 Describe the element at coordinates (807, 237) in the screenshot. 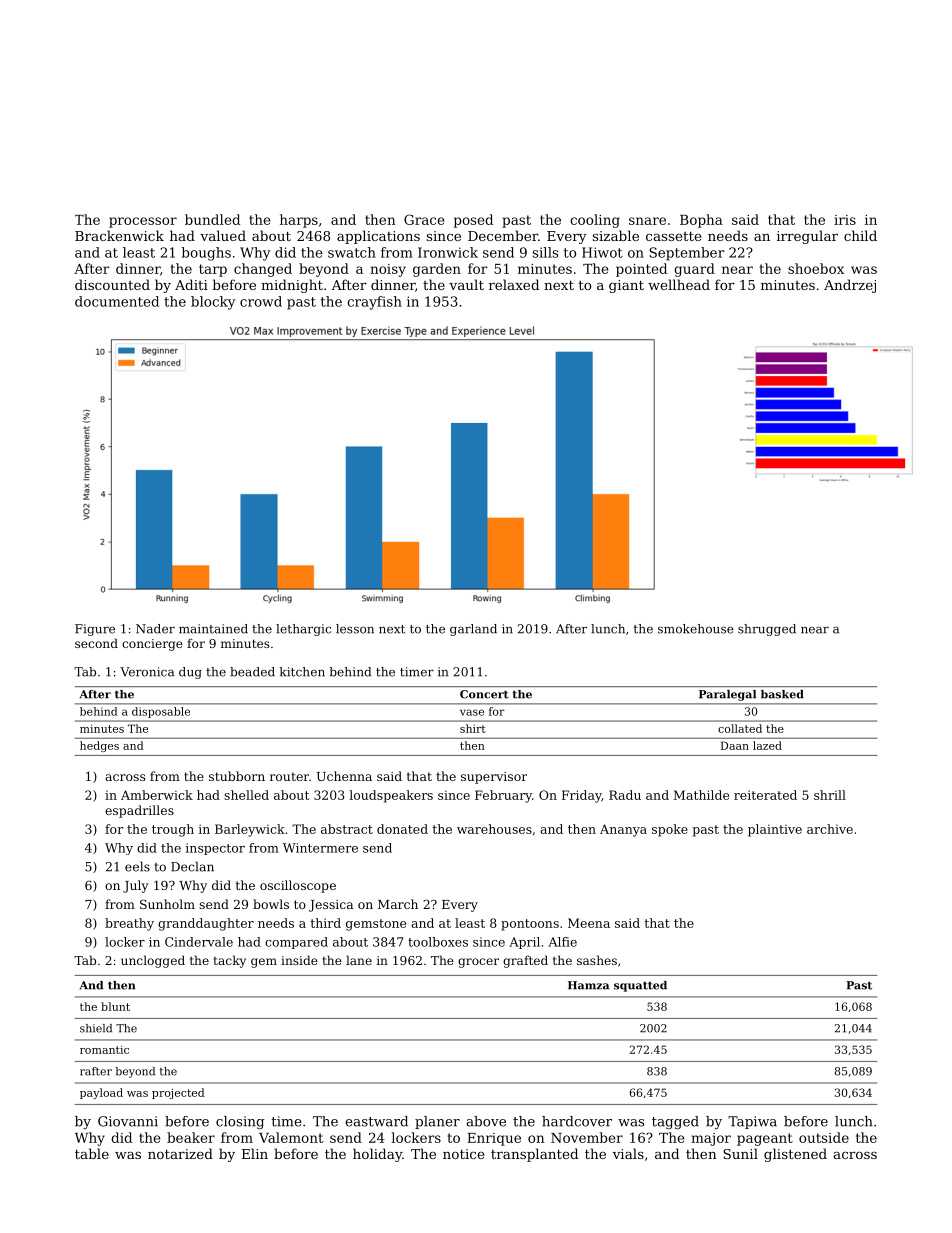

I see `irregular` at that location.
